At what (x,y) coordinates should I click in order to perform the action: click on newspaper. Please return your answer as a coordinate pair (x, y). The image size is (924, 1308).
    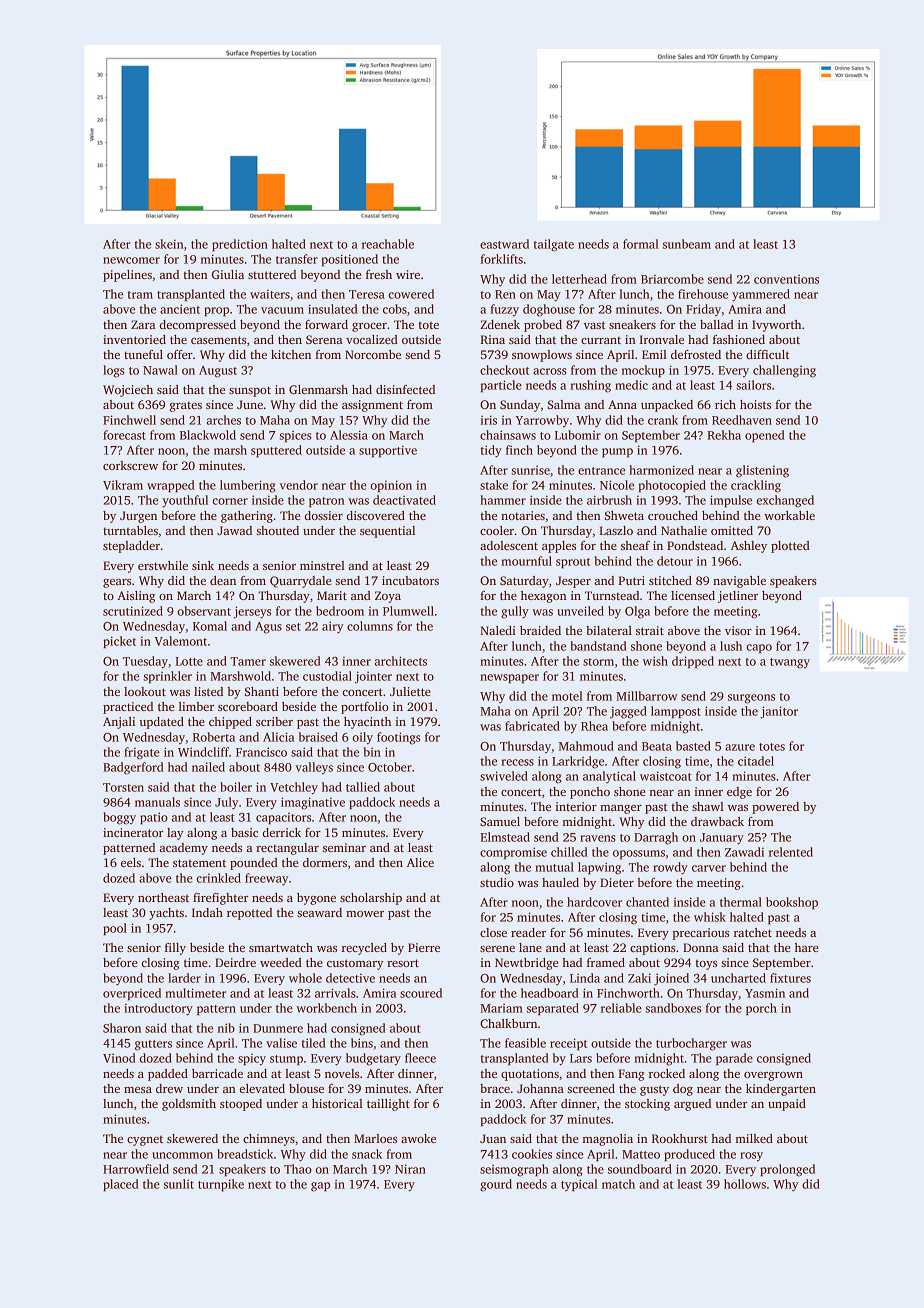
    Looking at the image, I should click on (509, 678).
